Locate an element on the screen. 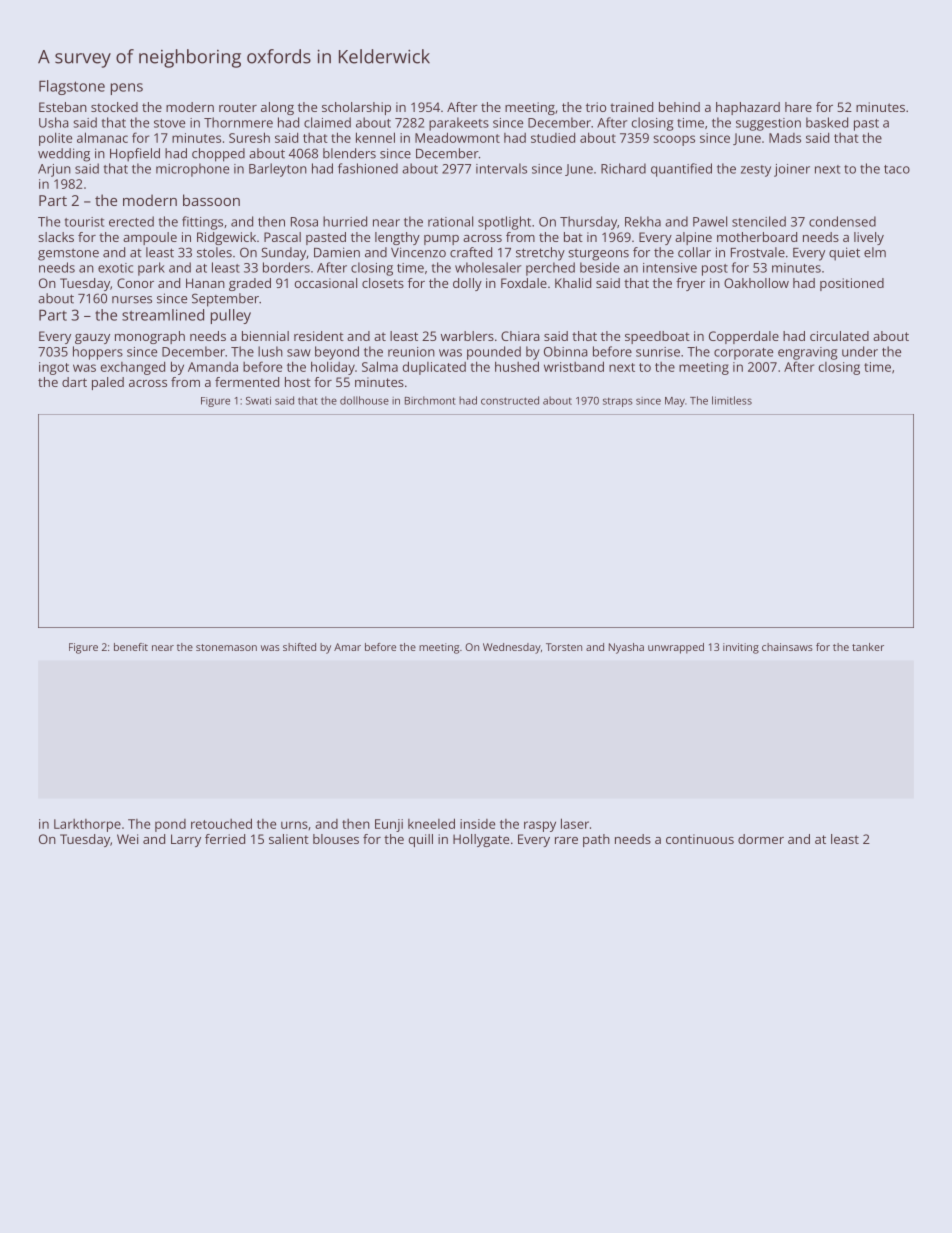 Image resolution: width=952 pixels, height=1233 pixels. dormer is located at coordinates (761, 839).
